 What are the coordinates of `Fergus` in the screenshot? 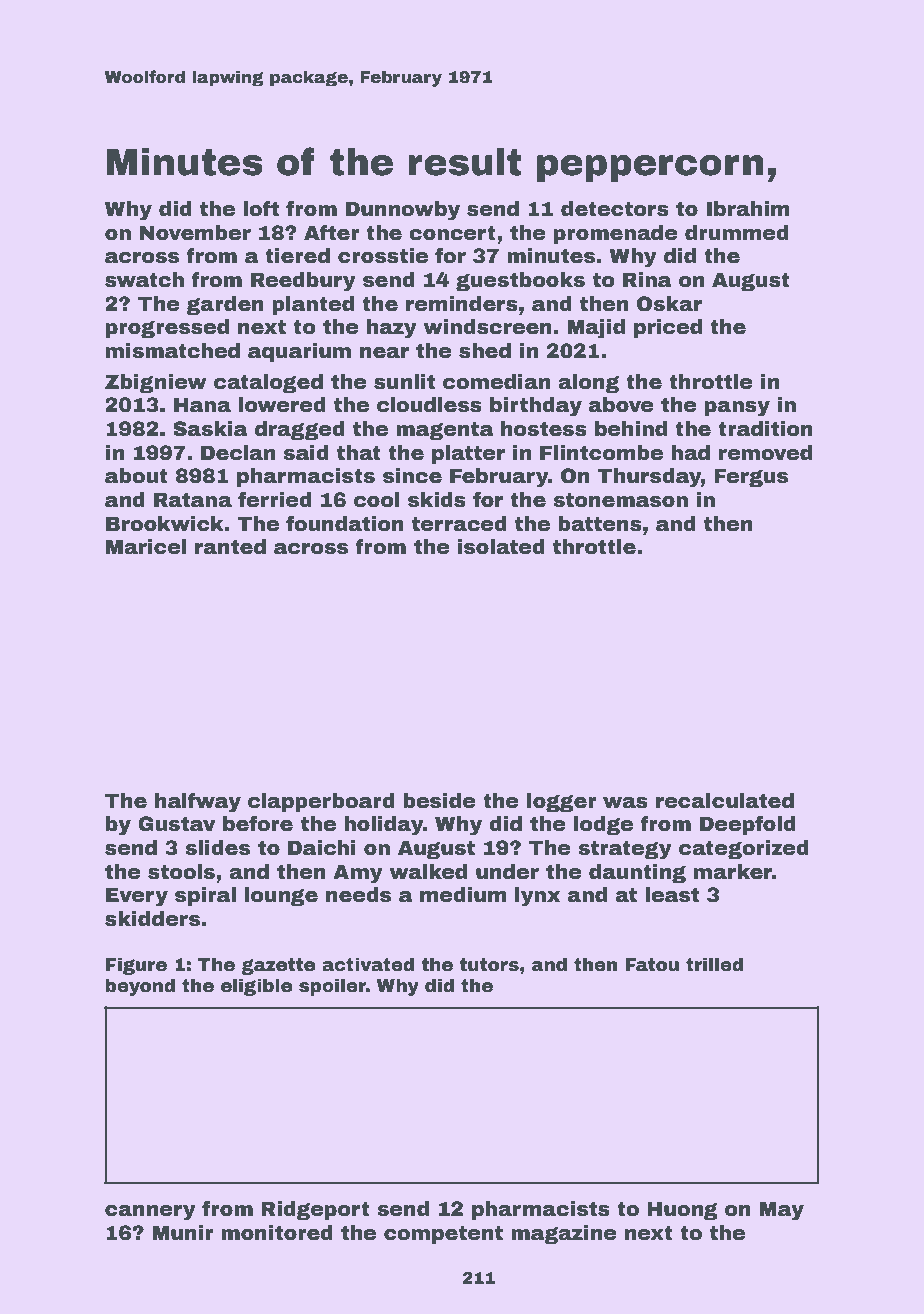 It's located at (751, 477).
